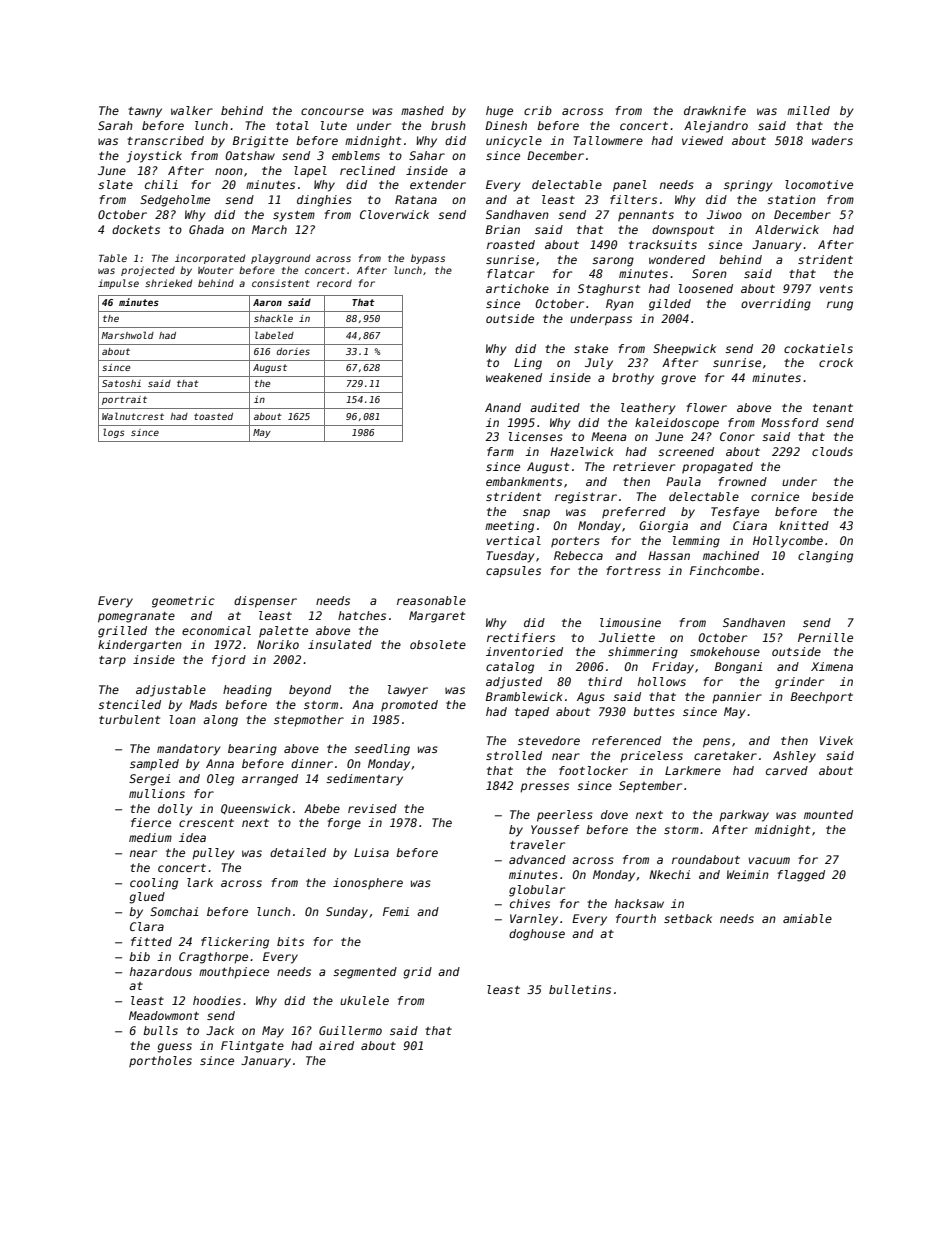 Image resolution: width=952 pixels, height=1233 pixels. What do you see at coordinates (517, 288) in the image?
I see `artichoke` at bounding box center [517, 288].
